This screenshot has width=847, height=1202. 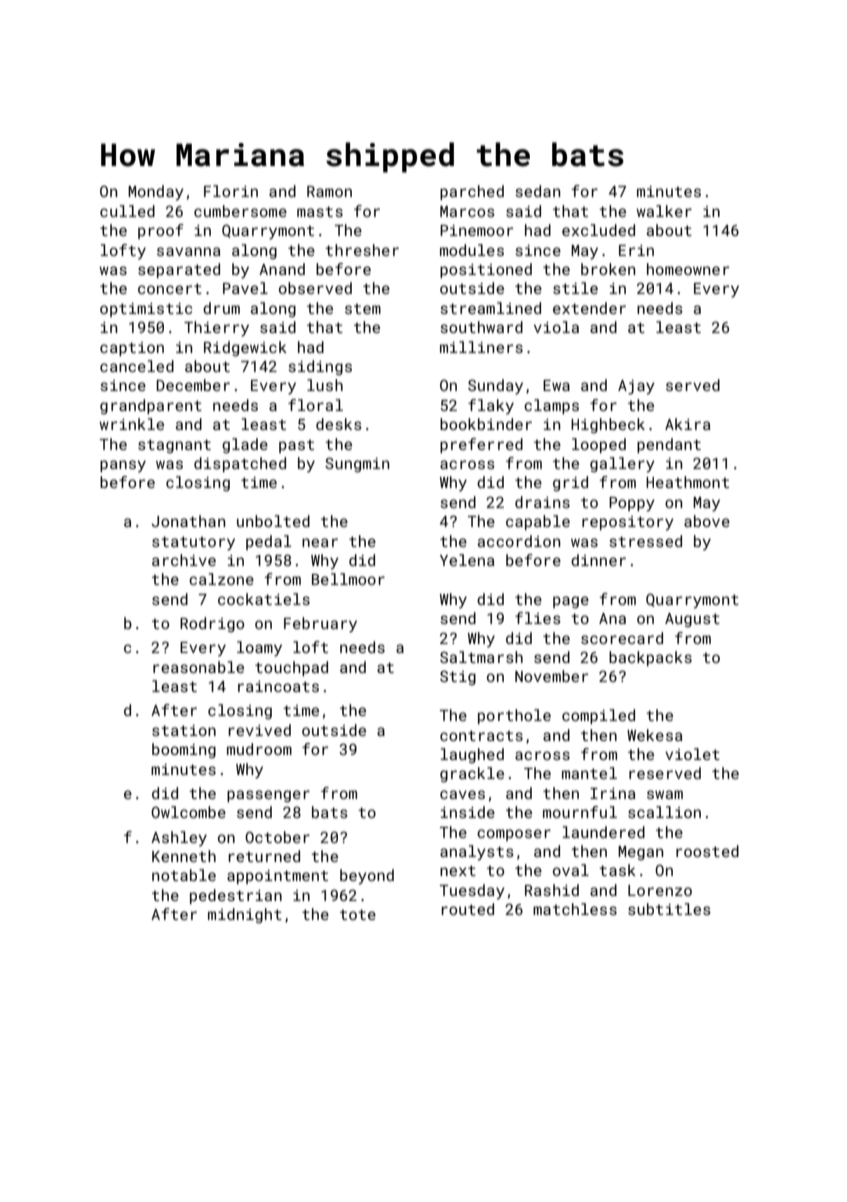 I want to click on homeowner, so click(x=688, y=269).
